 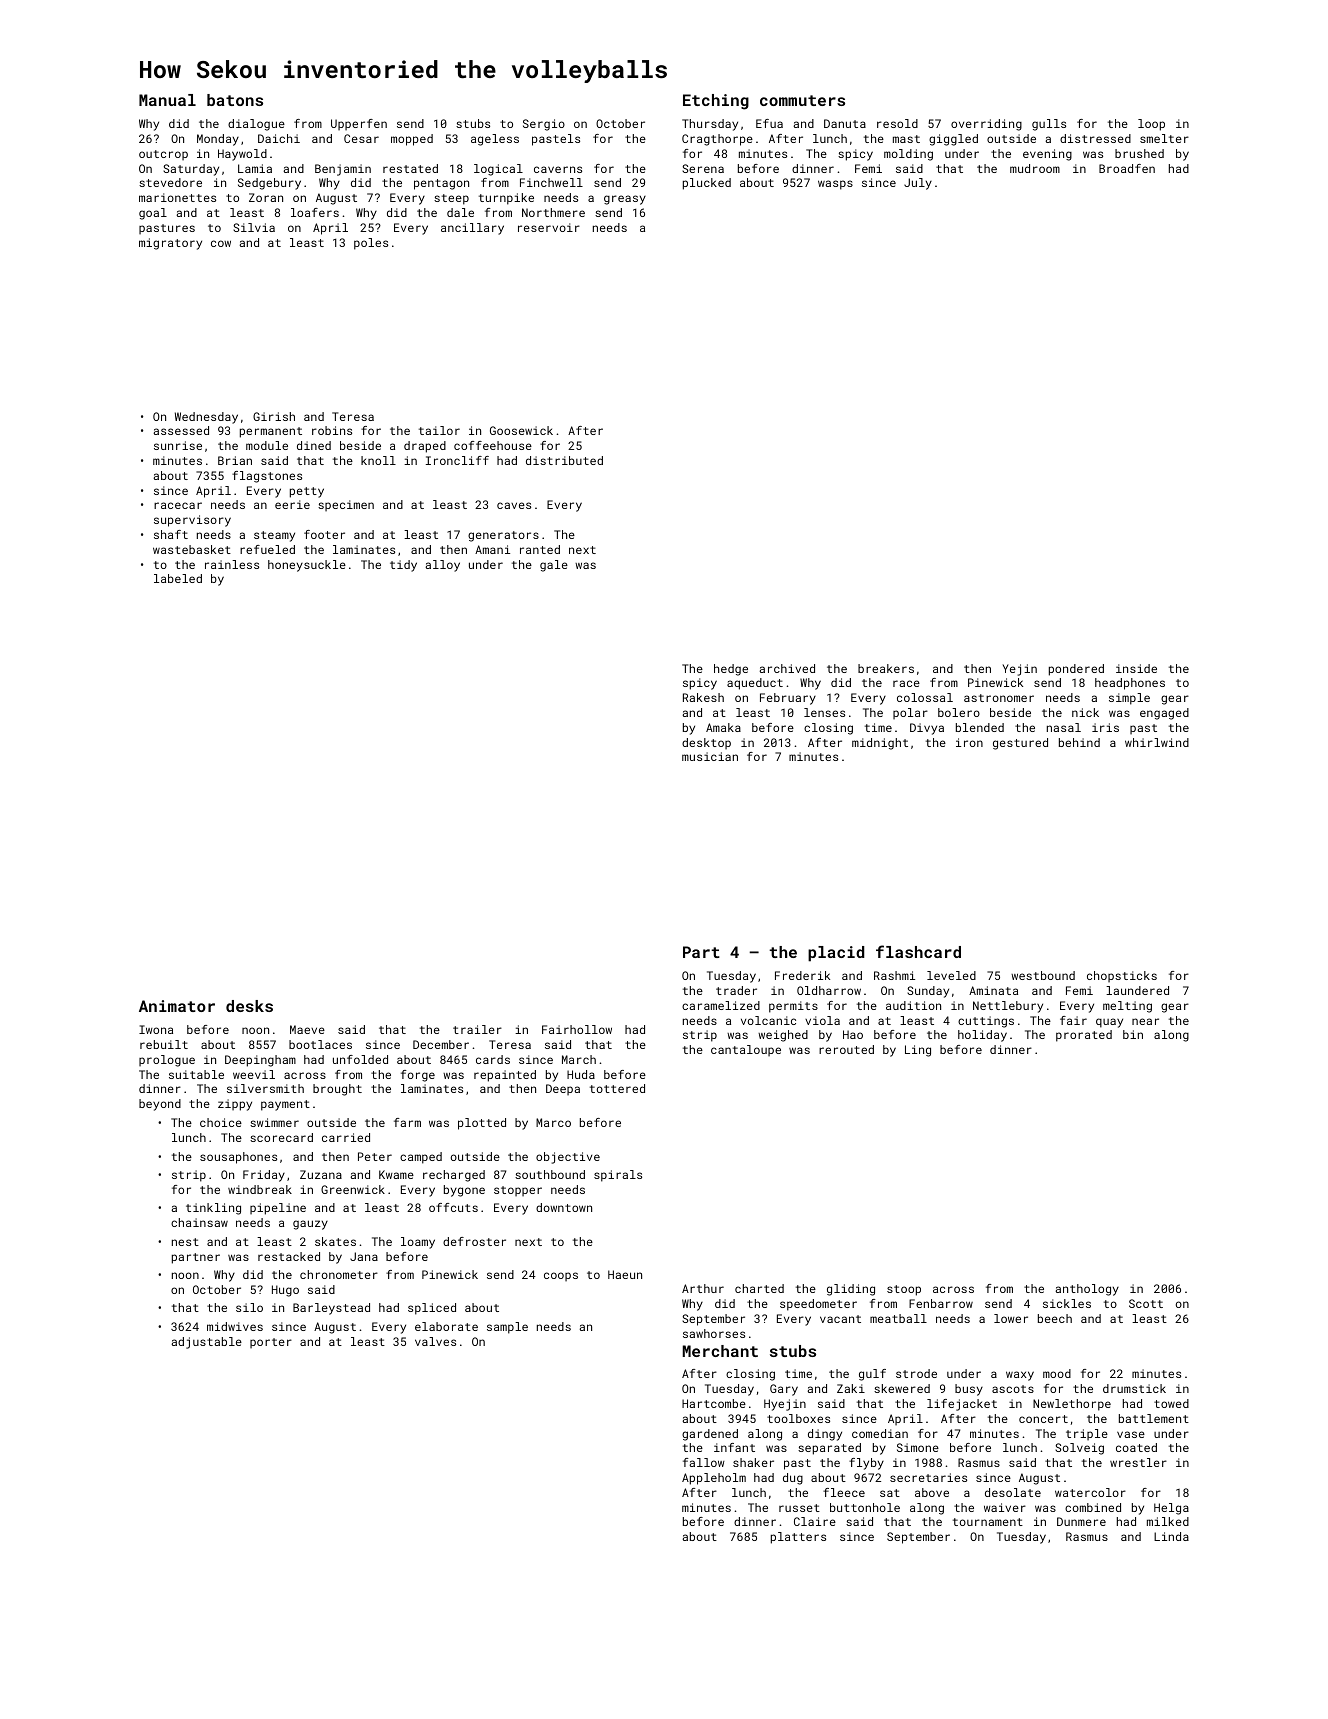 I want to click on tottered, so click(x=617, y=1088).
